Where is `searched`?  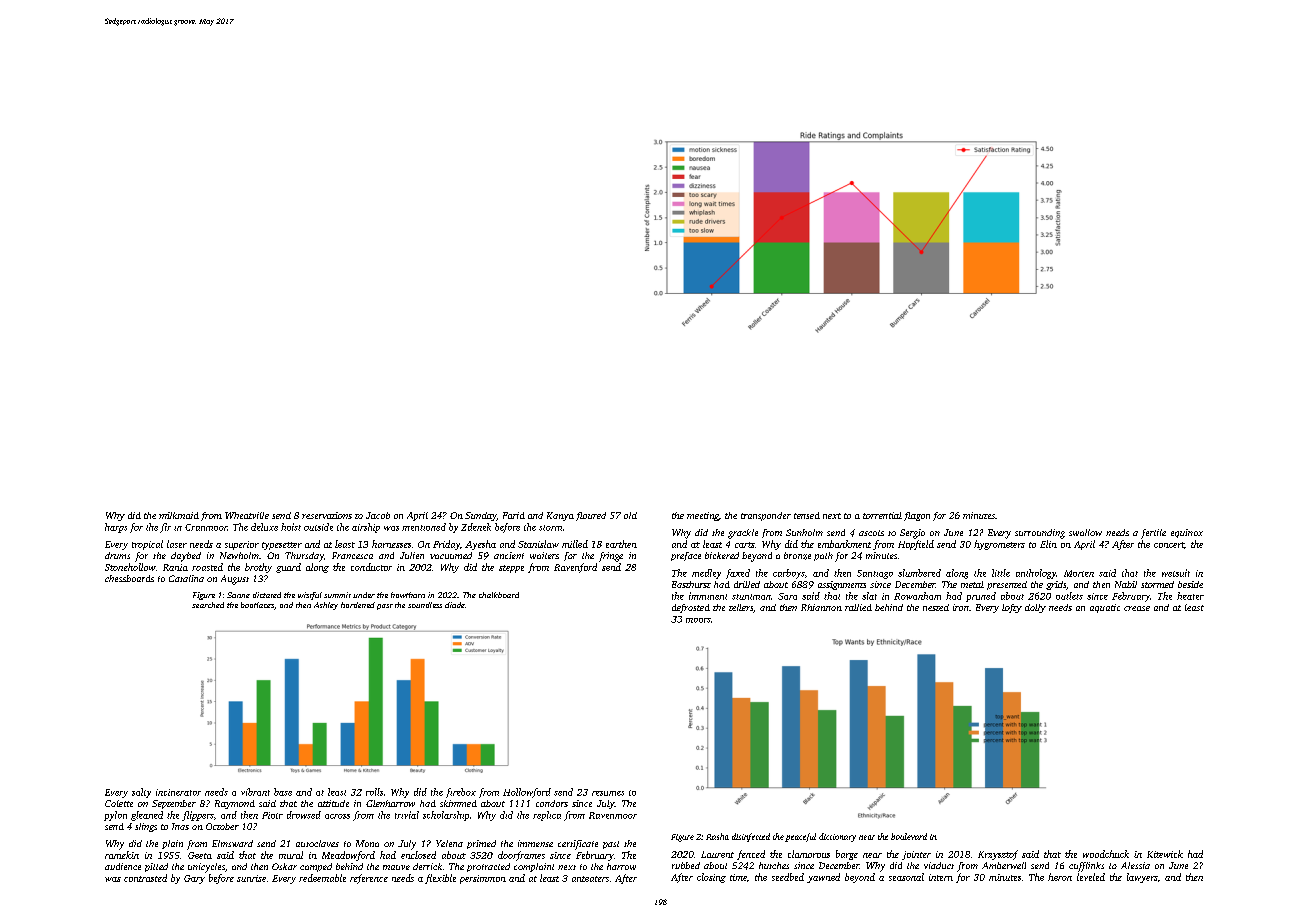 searched is located at coordinates (208, 605).
